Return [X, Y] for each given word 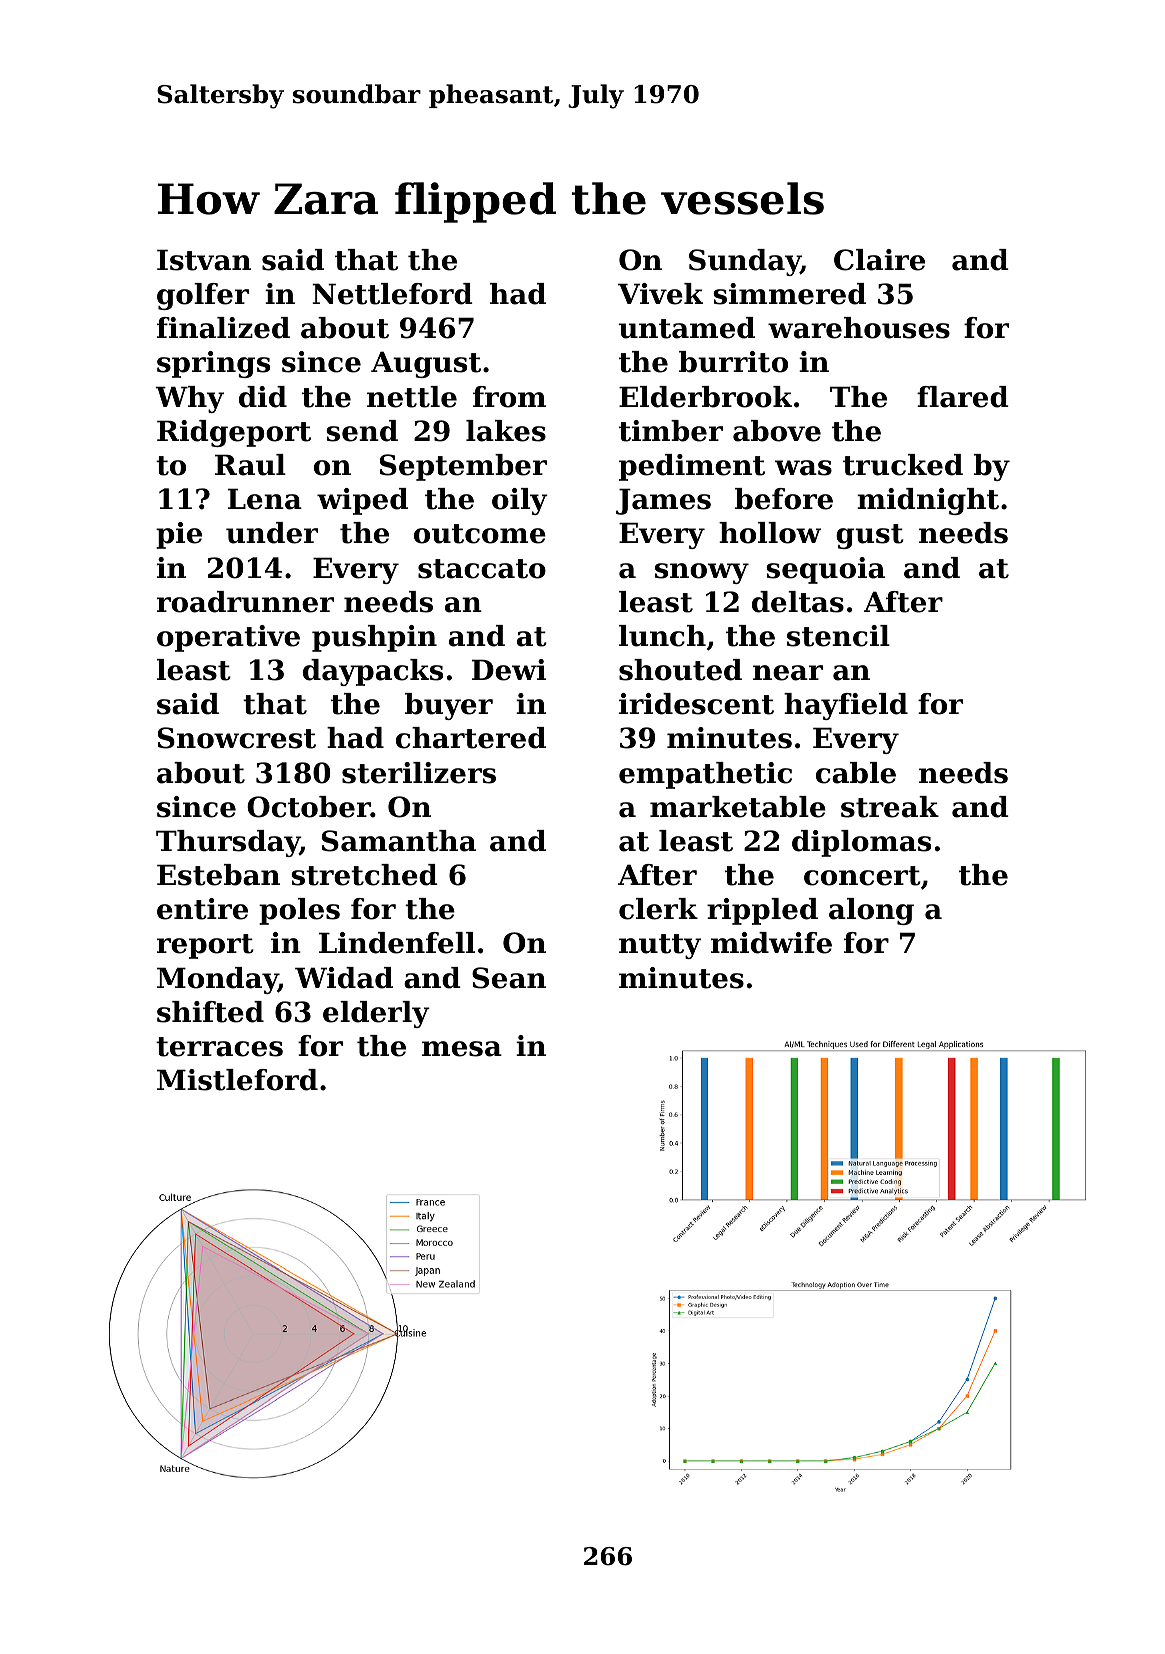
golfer [203, 296]
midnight [928, 501]
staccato [482, 569]
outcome [480, 534]
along [871, 911]
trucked [903, 465]
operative [228, 638]
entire [202, 909]
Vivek [660, 294]
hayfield [846, 706]
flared [963, 397]
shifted [210, 1012]
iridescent [696, 704]
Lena [265, 499]
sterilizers [419, 773]
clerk [658, 909]
